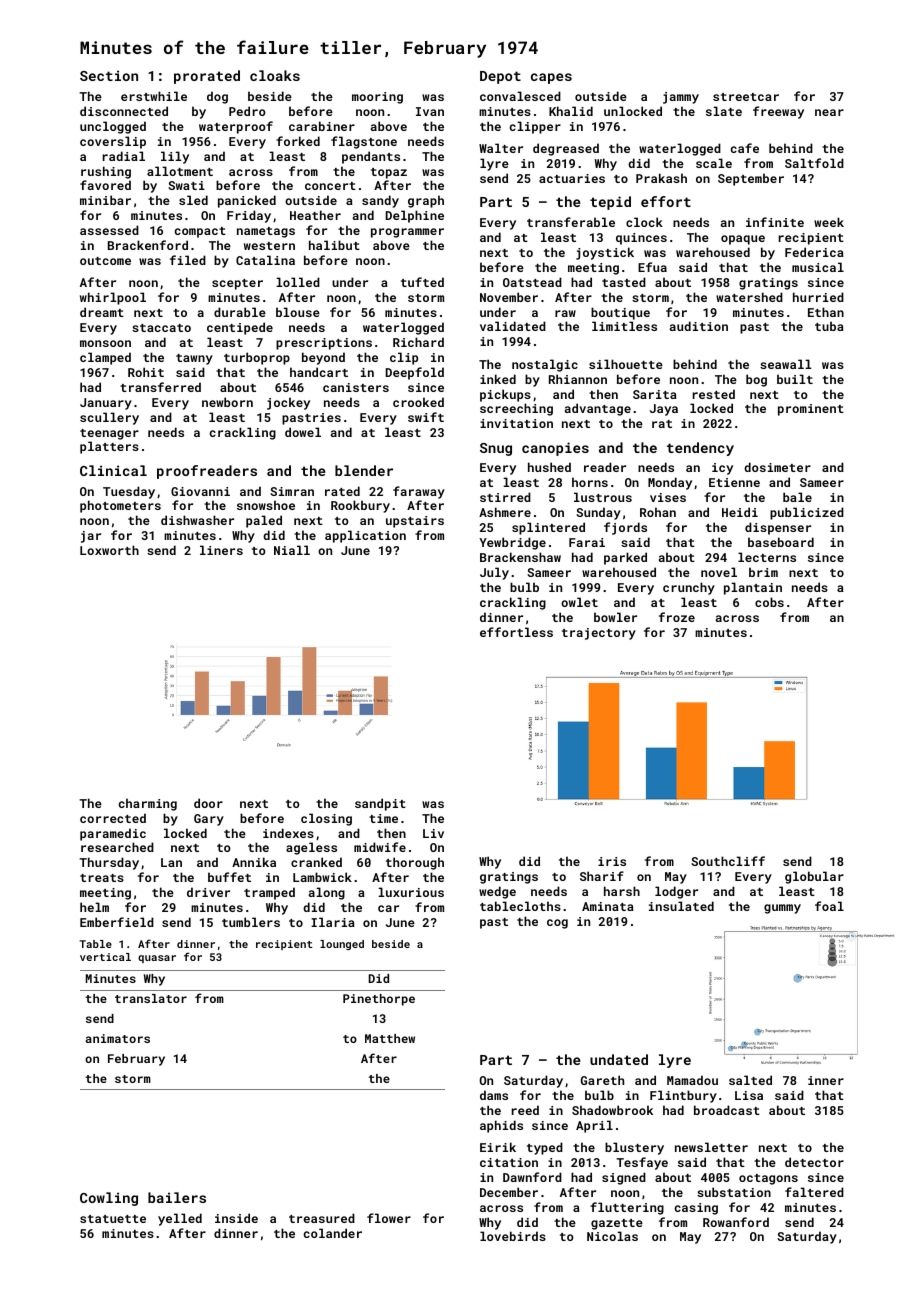 This image has height=1308, width=924. I want to click on degreased, so click(566, 149).
